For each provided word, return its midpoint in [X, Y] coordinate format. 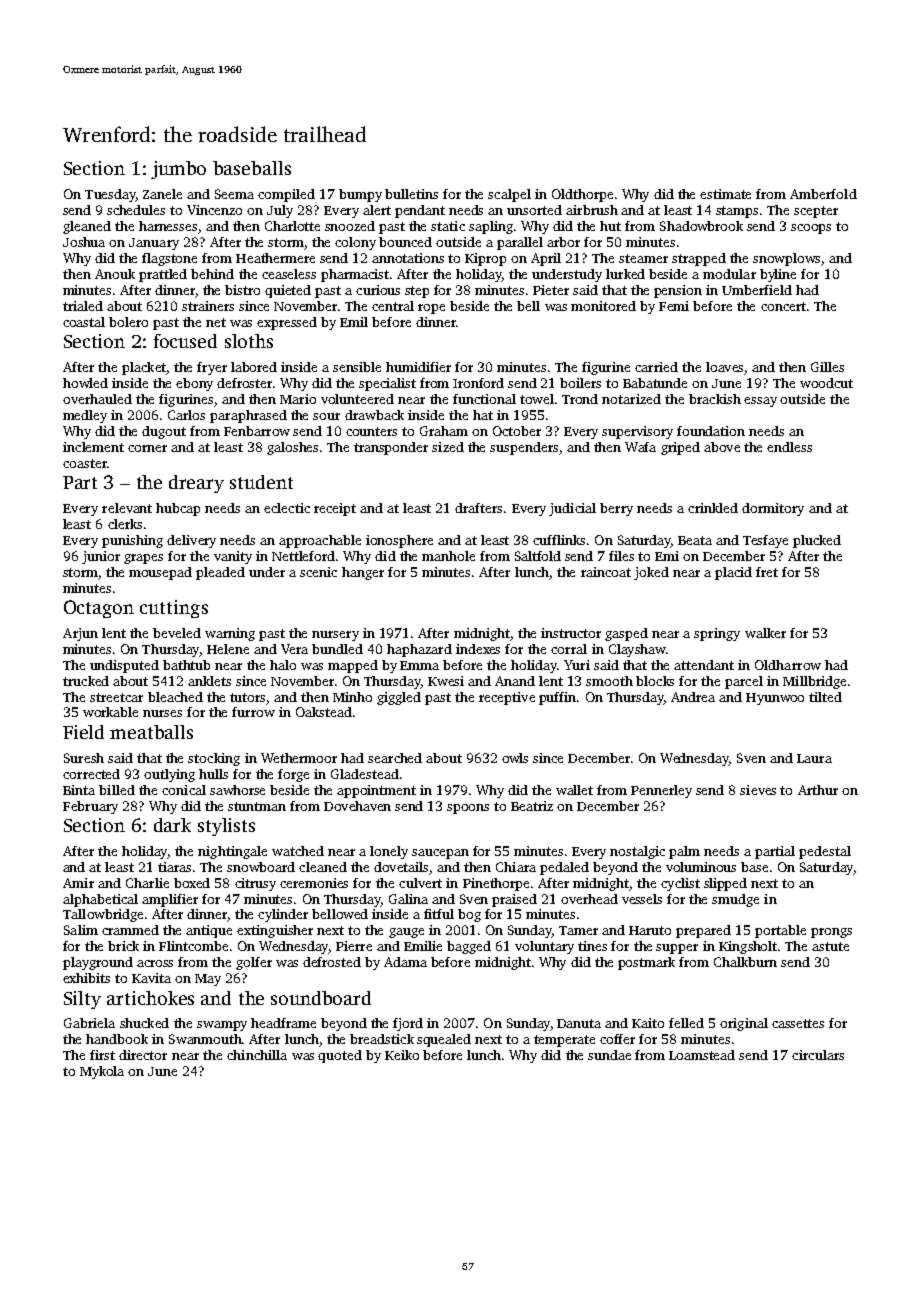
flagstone [169, 259]
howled [85, 383]
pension [678, 291]
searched [395, 758]
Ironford [478, 383]
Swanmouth [205, 1039]
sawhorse [237, 790]
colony [355, 243]
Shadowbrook [701, 226]
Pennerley [661, 791]
